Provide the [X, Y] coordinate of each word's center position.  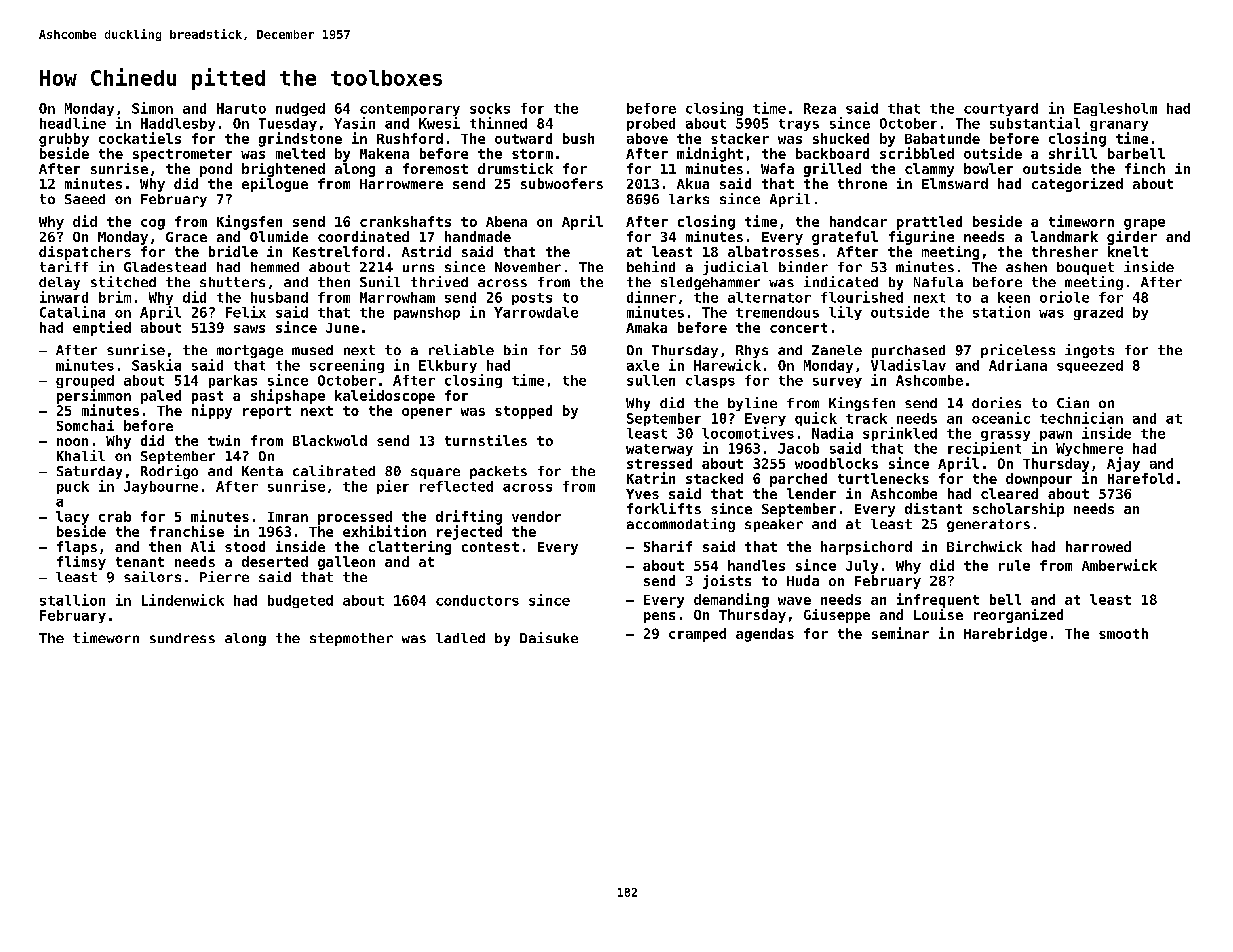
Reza [820, 108]
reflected [456, 486]
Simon [152, 108]
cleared [1009, 493]
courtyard [1001, 109]
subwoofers [562, 183]
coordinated [363, 236]
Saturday [89, 472]
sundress [182, 638]
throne [862, 183]
